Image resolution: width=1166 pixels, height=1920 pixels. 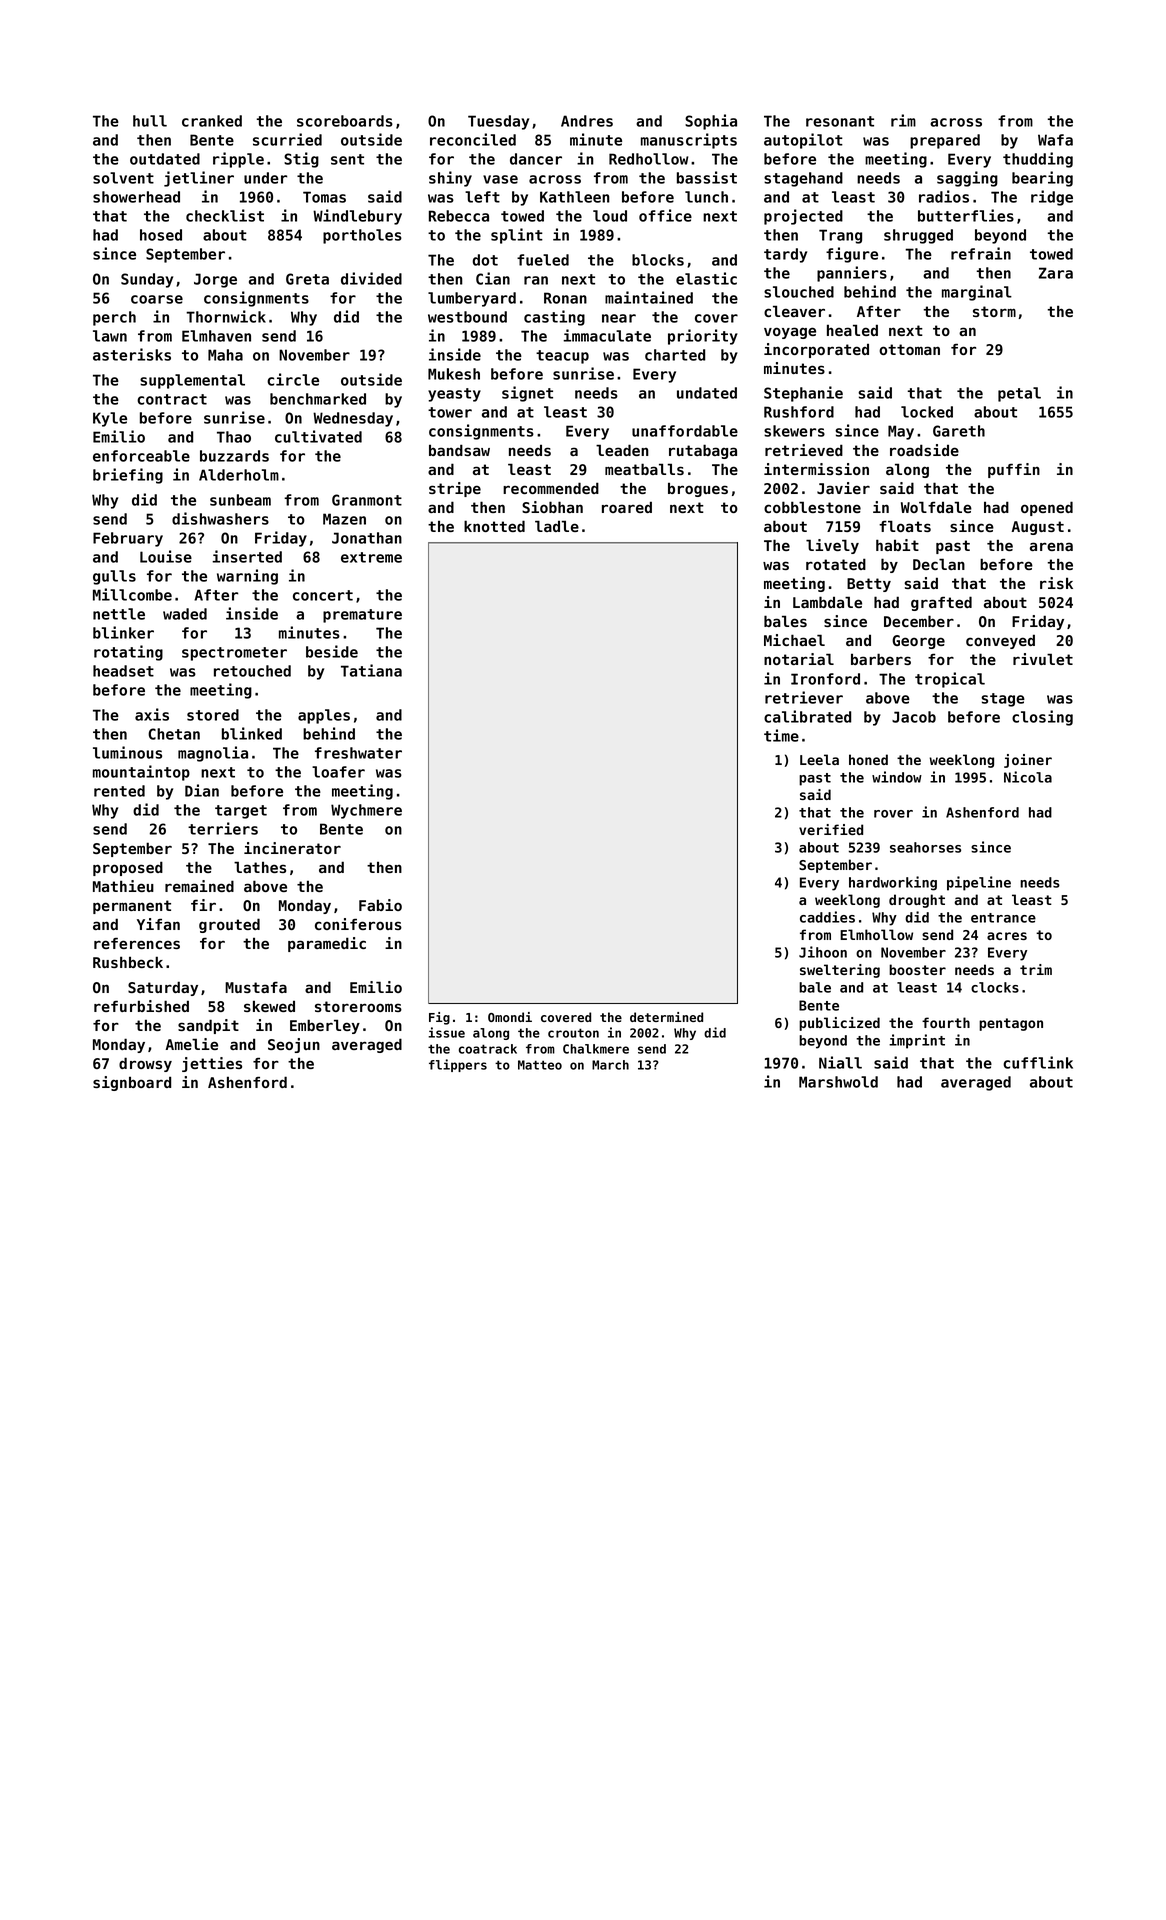 I want to click on magnolia, so click(x=213, y=754).
